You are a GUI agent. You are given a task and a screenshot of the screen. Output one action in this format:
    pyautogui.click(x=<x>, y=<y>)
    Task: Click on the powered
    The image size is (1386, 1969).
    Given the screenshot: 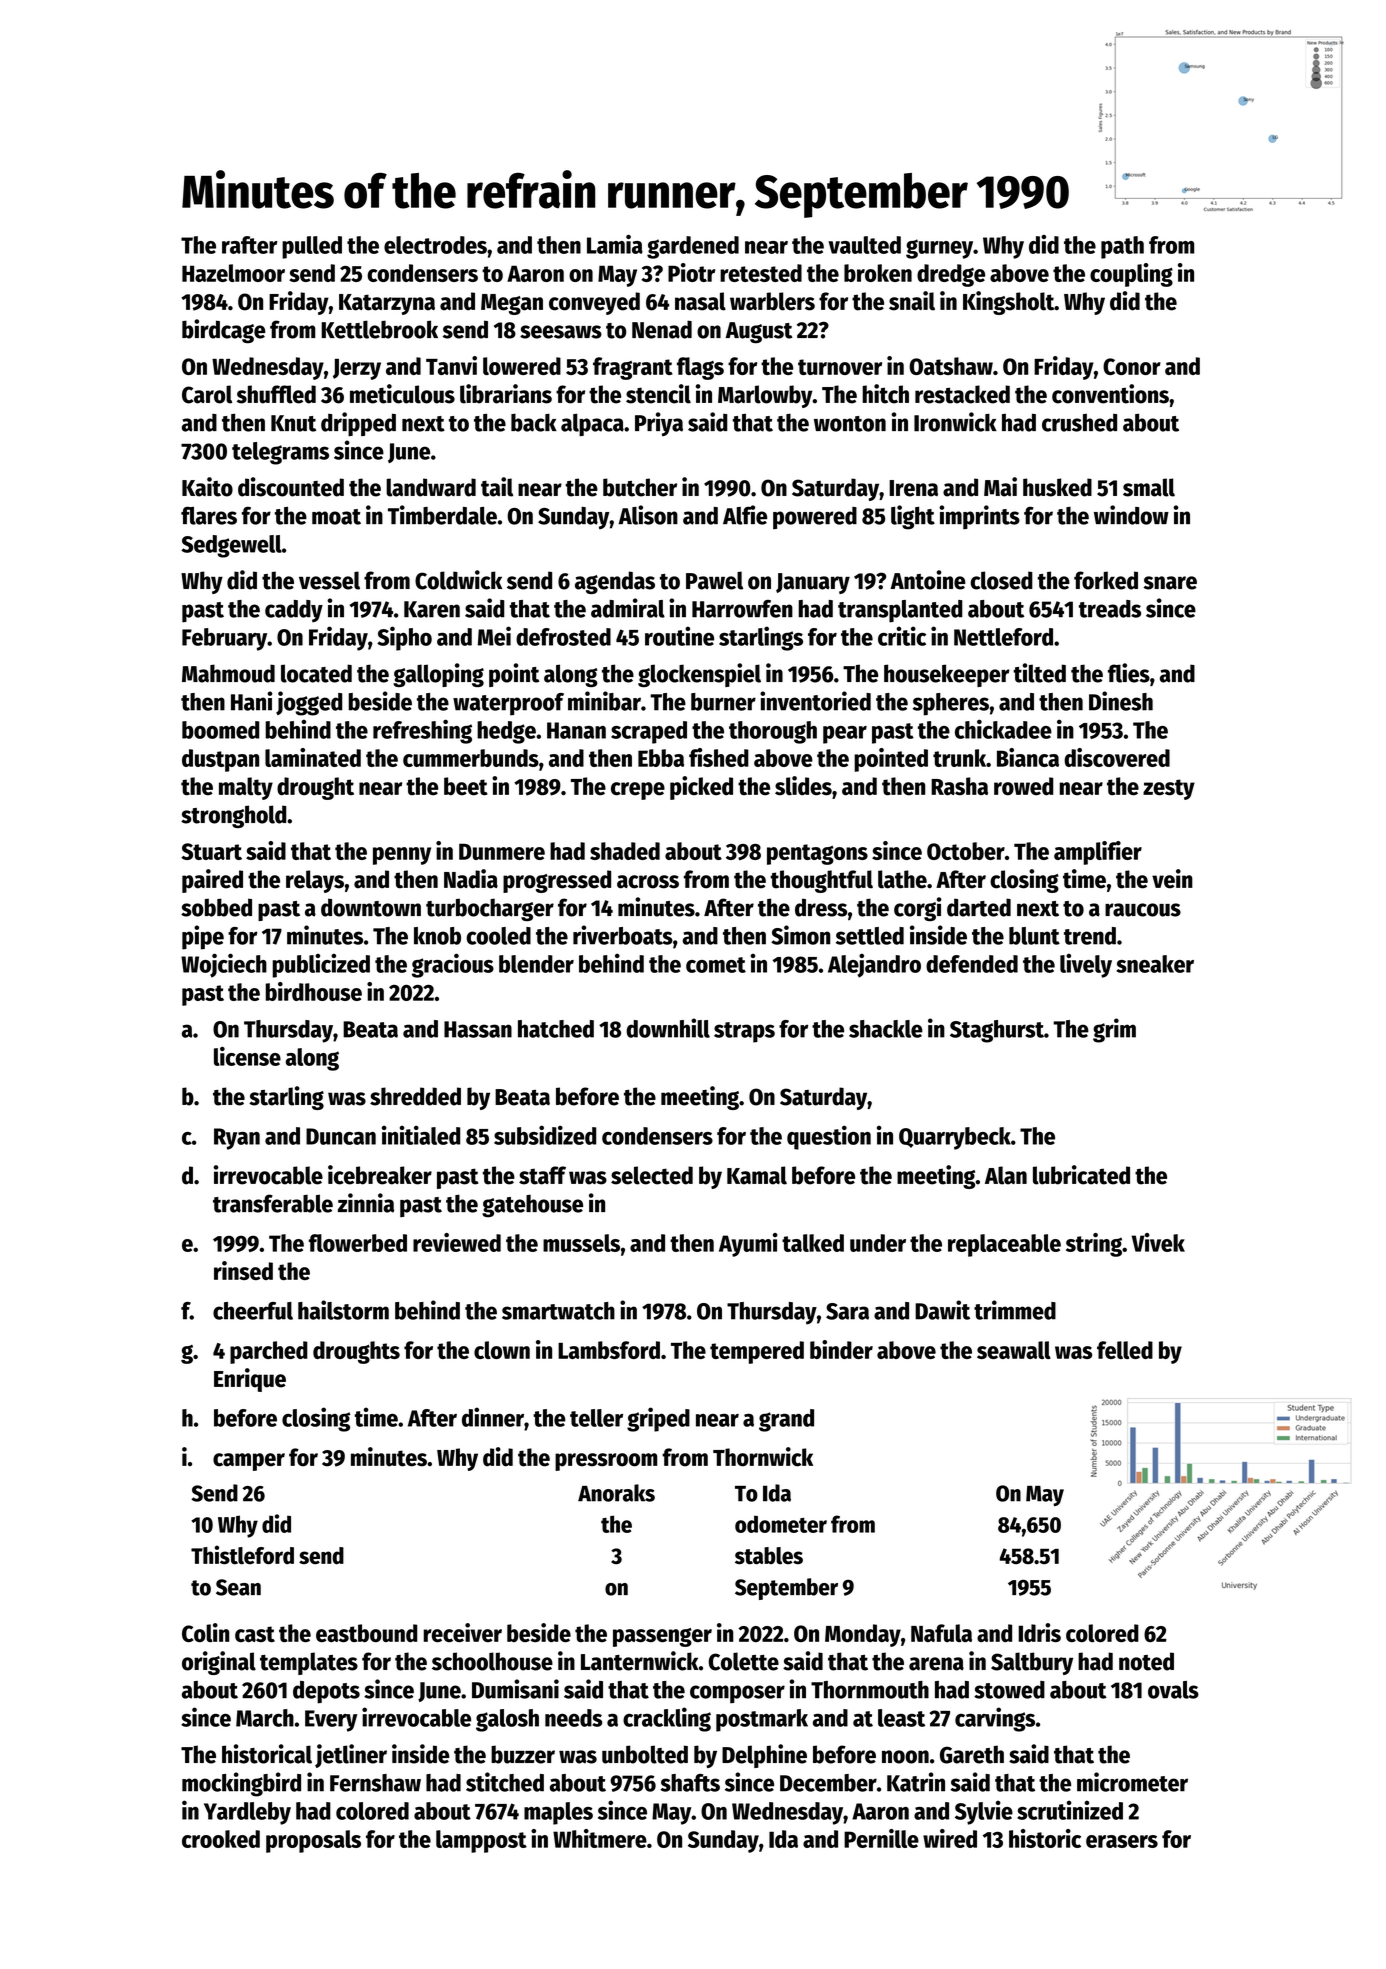 What is the action you would take?
    pyautogui.click(x=815, y=518)
